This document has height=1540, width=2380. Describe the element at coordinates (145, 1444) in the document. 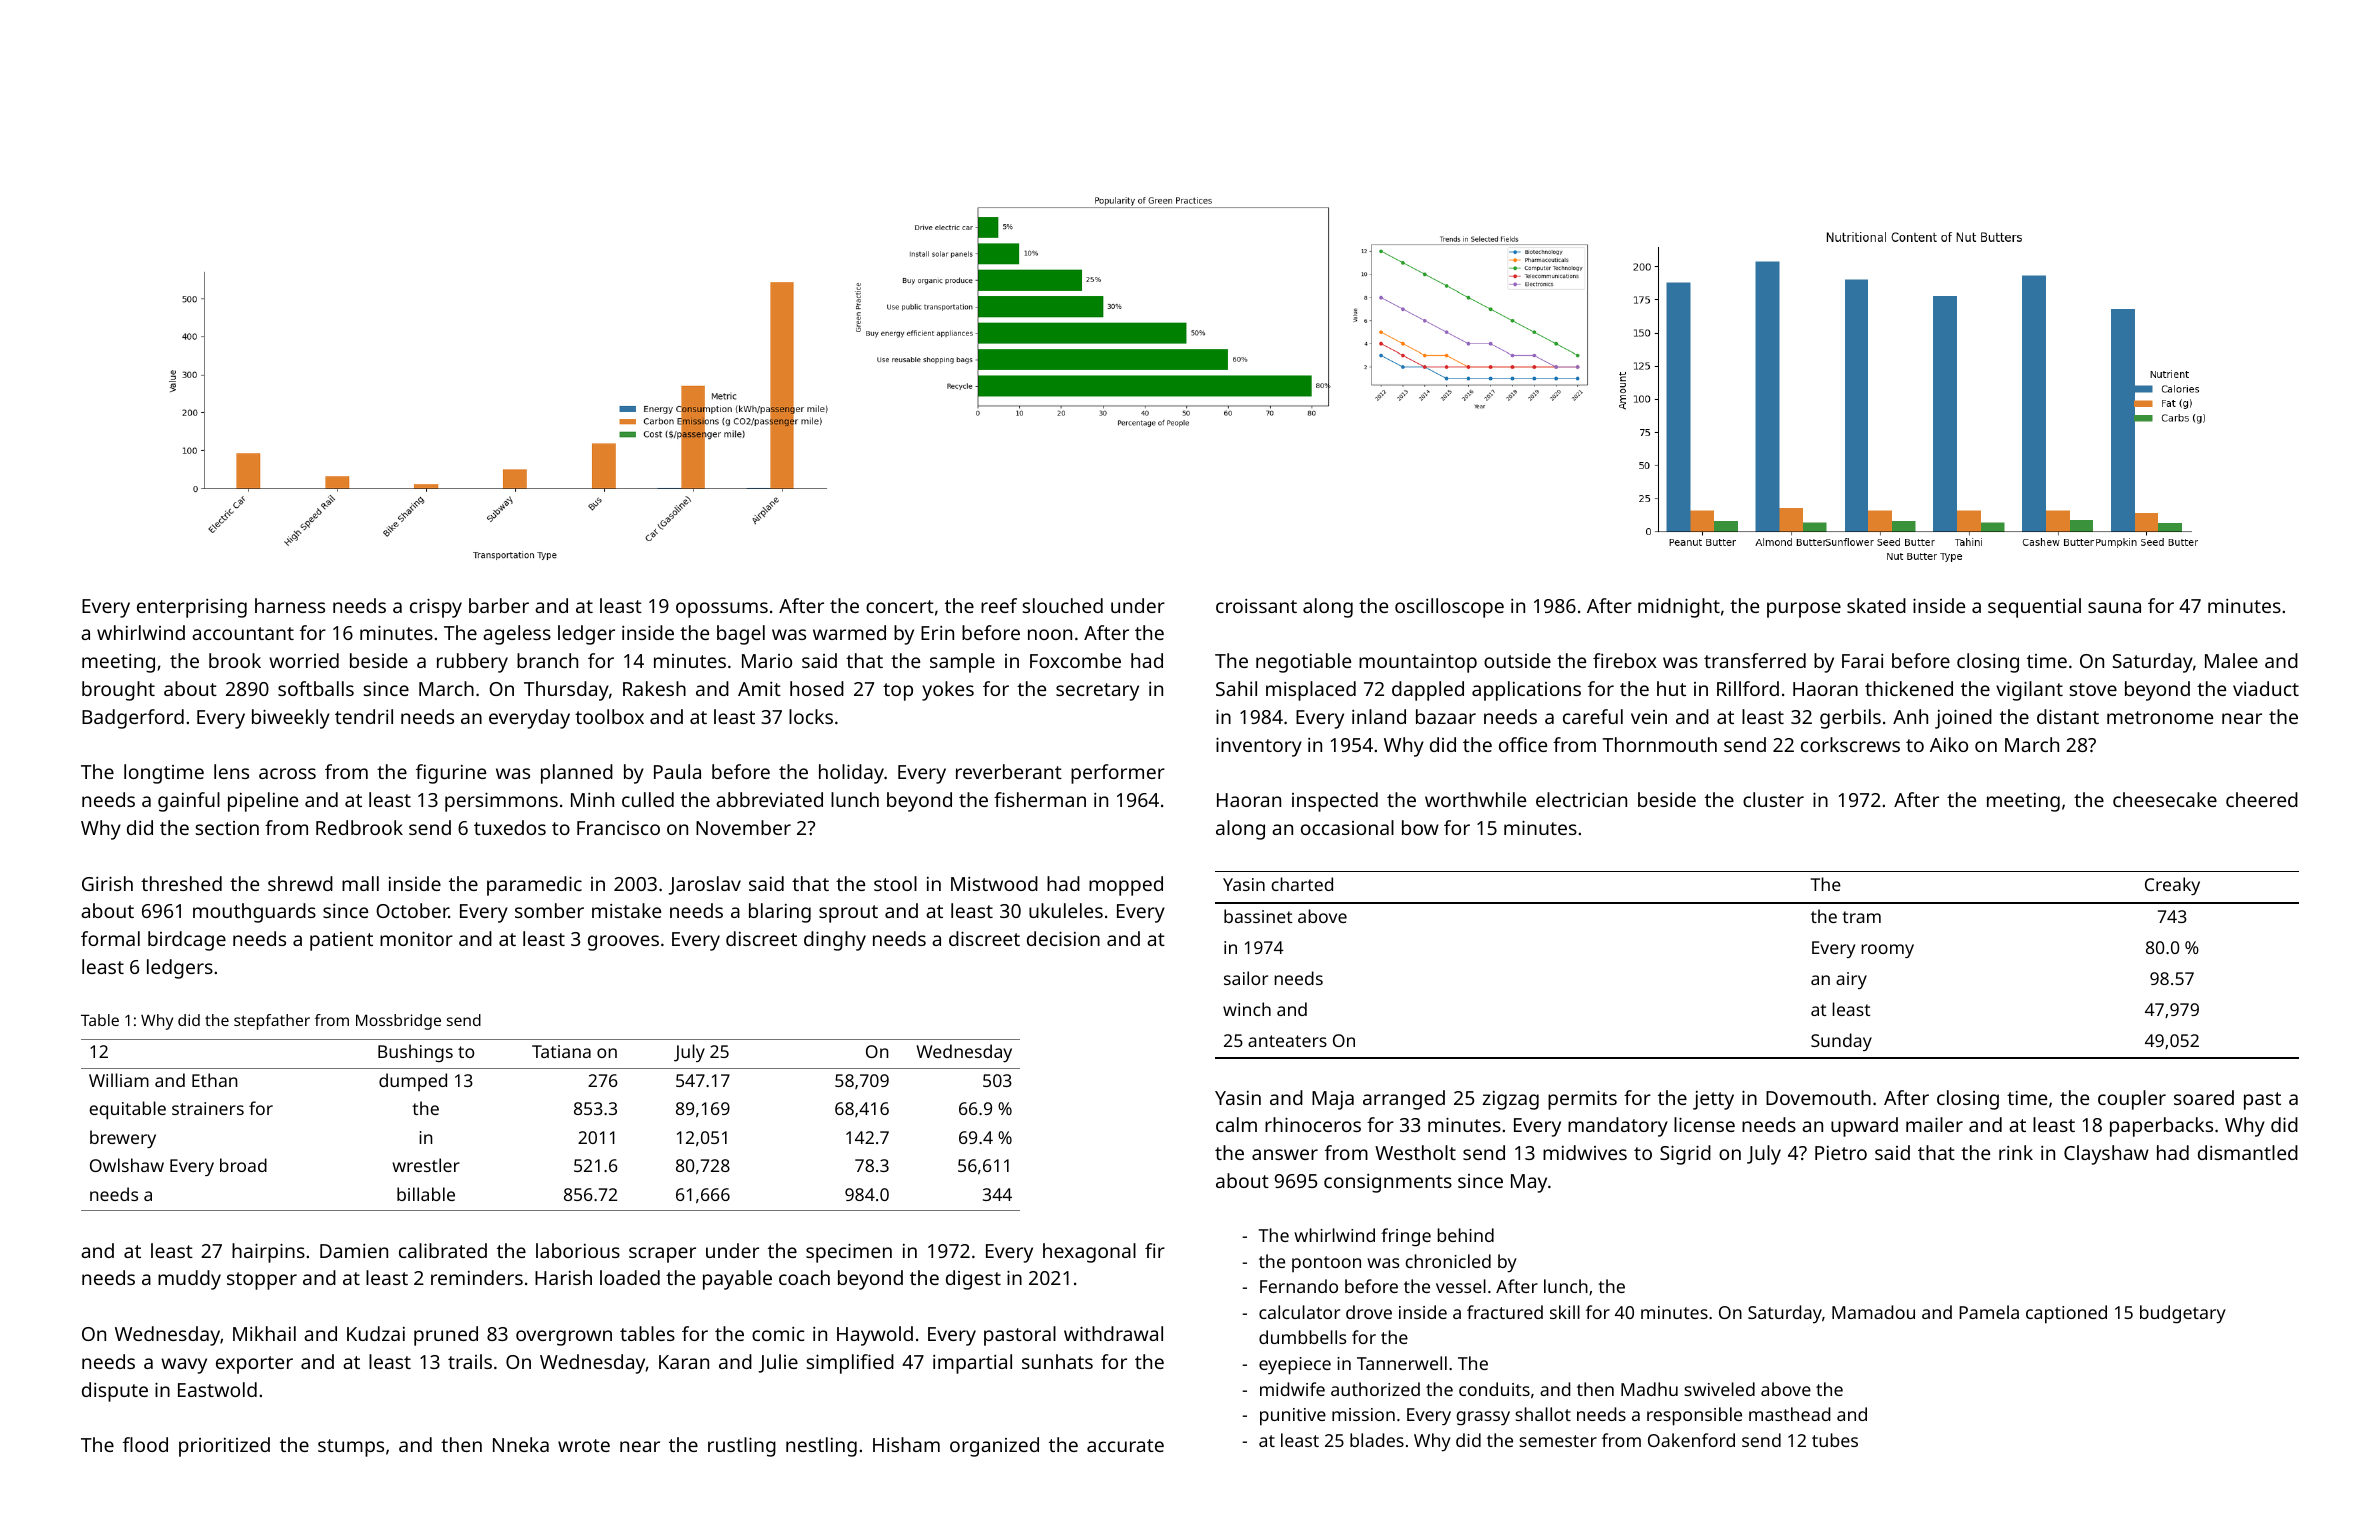

I see `flood` at that location.
